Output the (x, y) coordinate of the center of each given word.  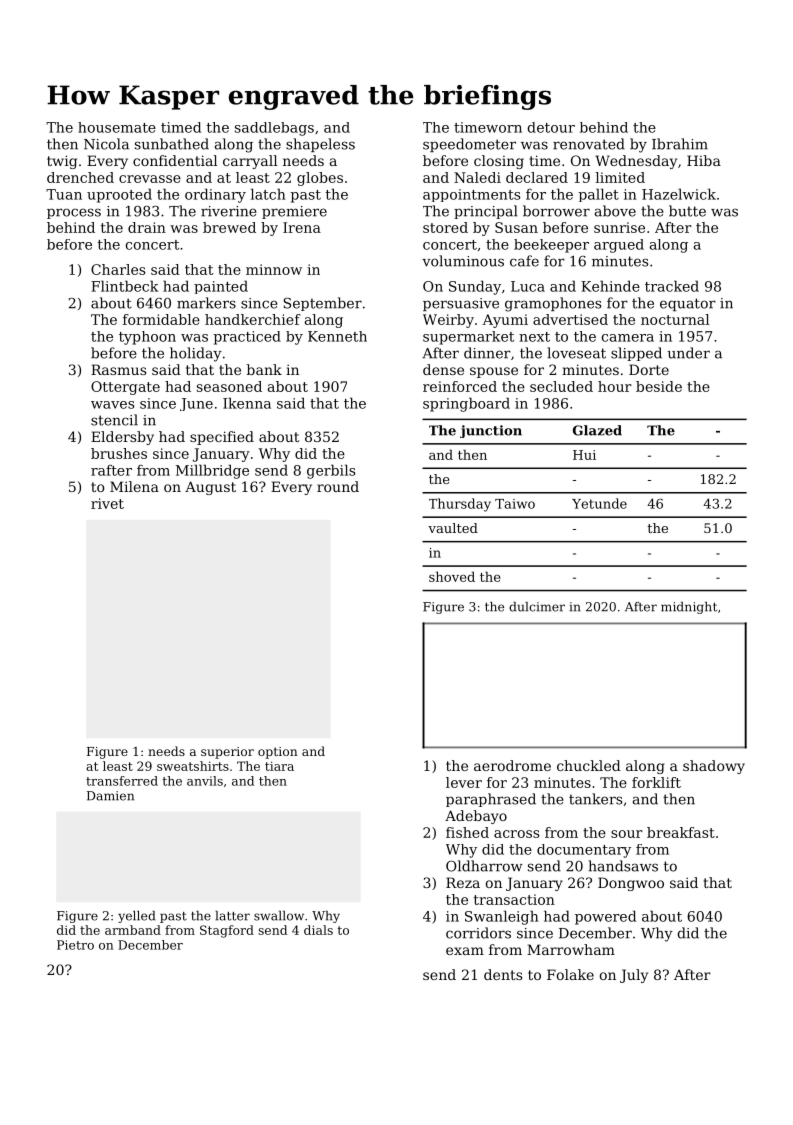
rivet (107, 503)
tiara (279, 766)
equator (688, 304)
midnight (689, 608)
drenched (80, 177)
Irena (302, 227)
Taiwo (515, 504)
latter (232, 916)
